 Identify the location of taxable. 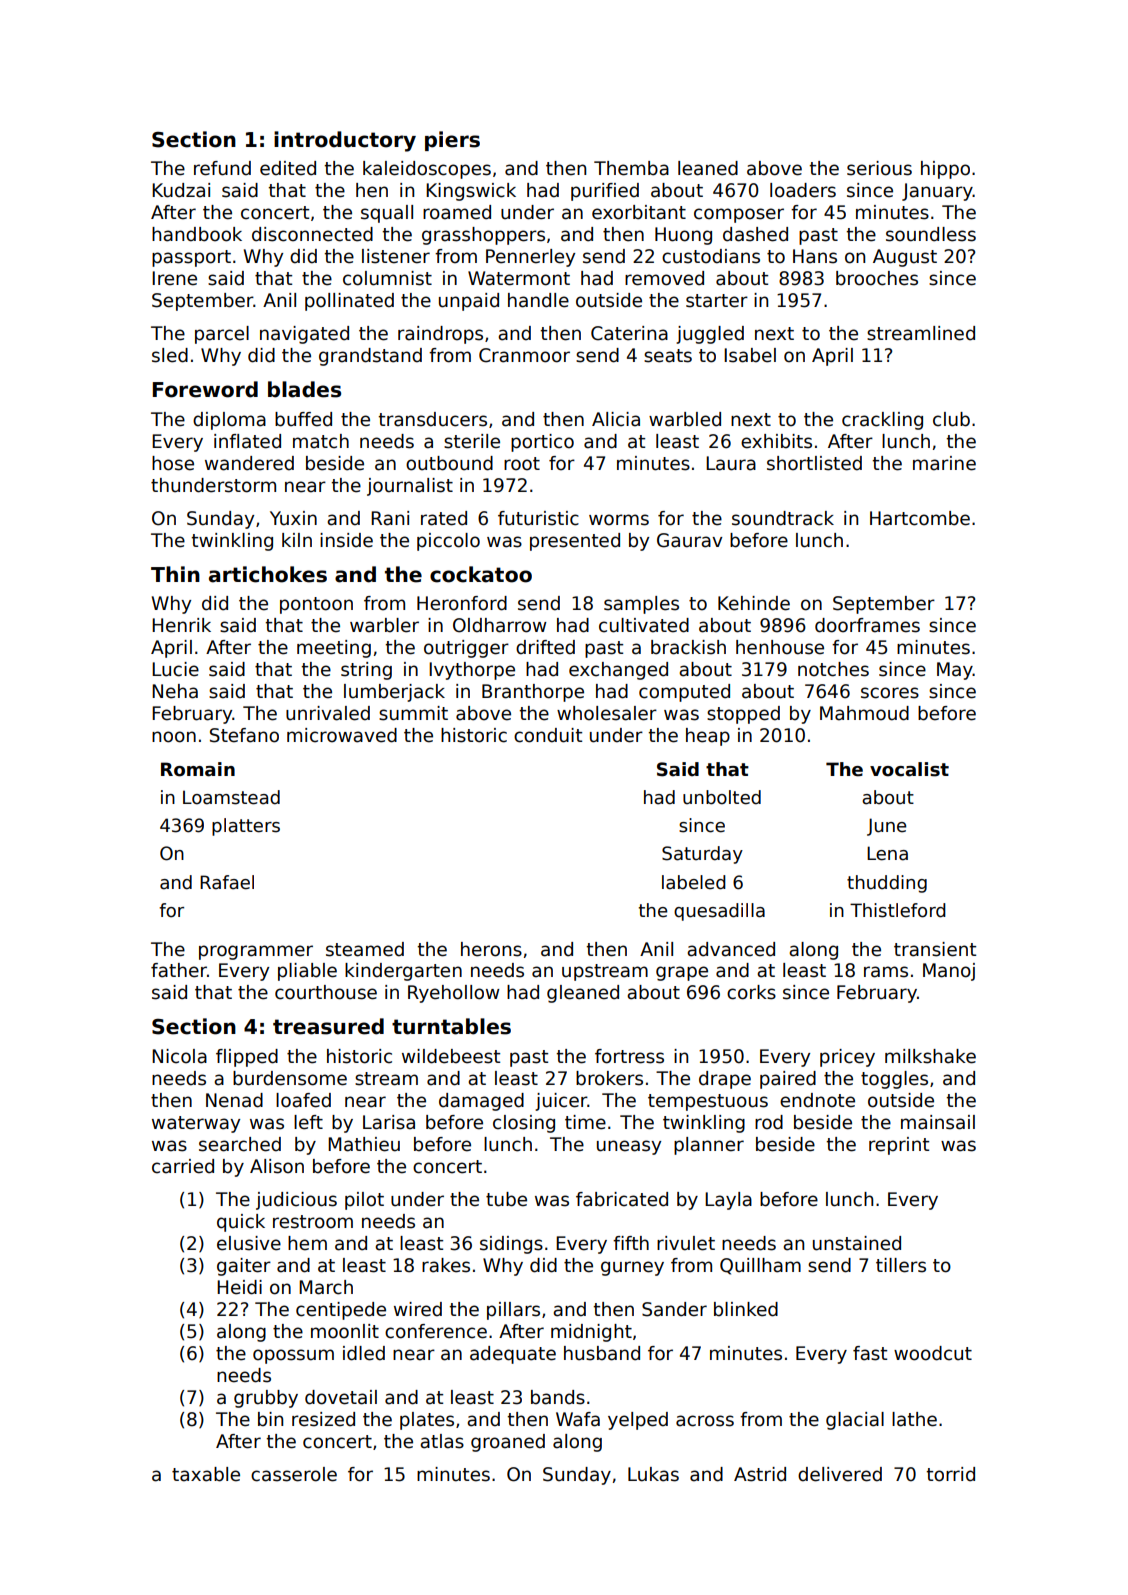
(206, 1474).
